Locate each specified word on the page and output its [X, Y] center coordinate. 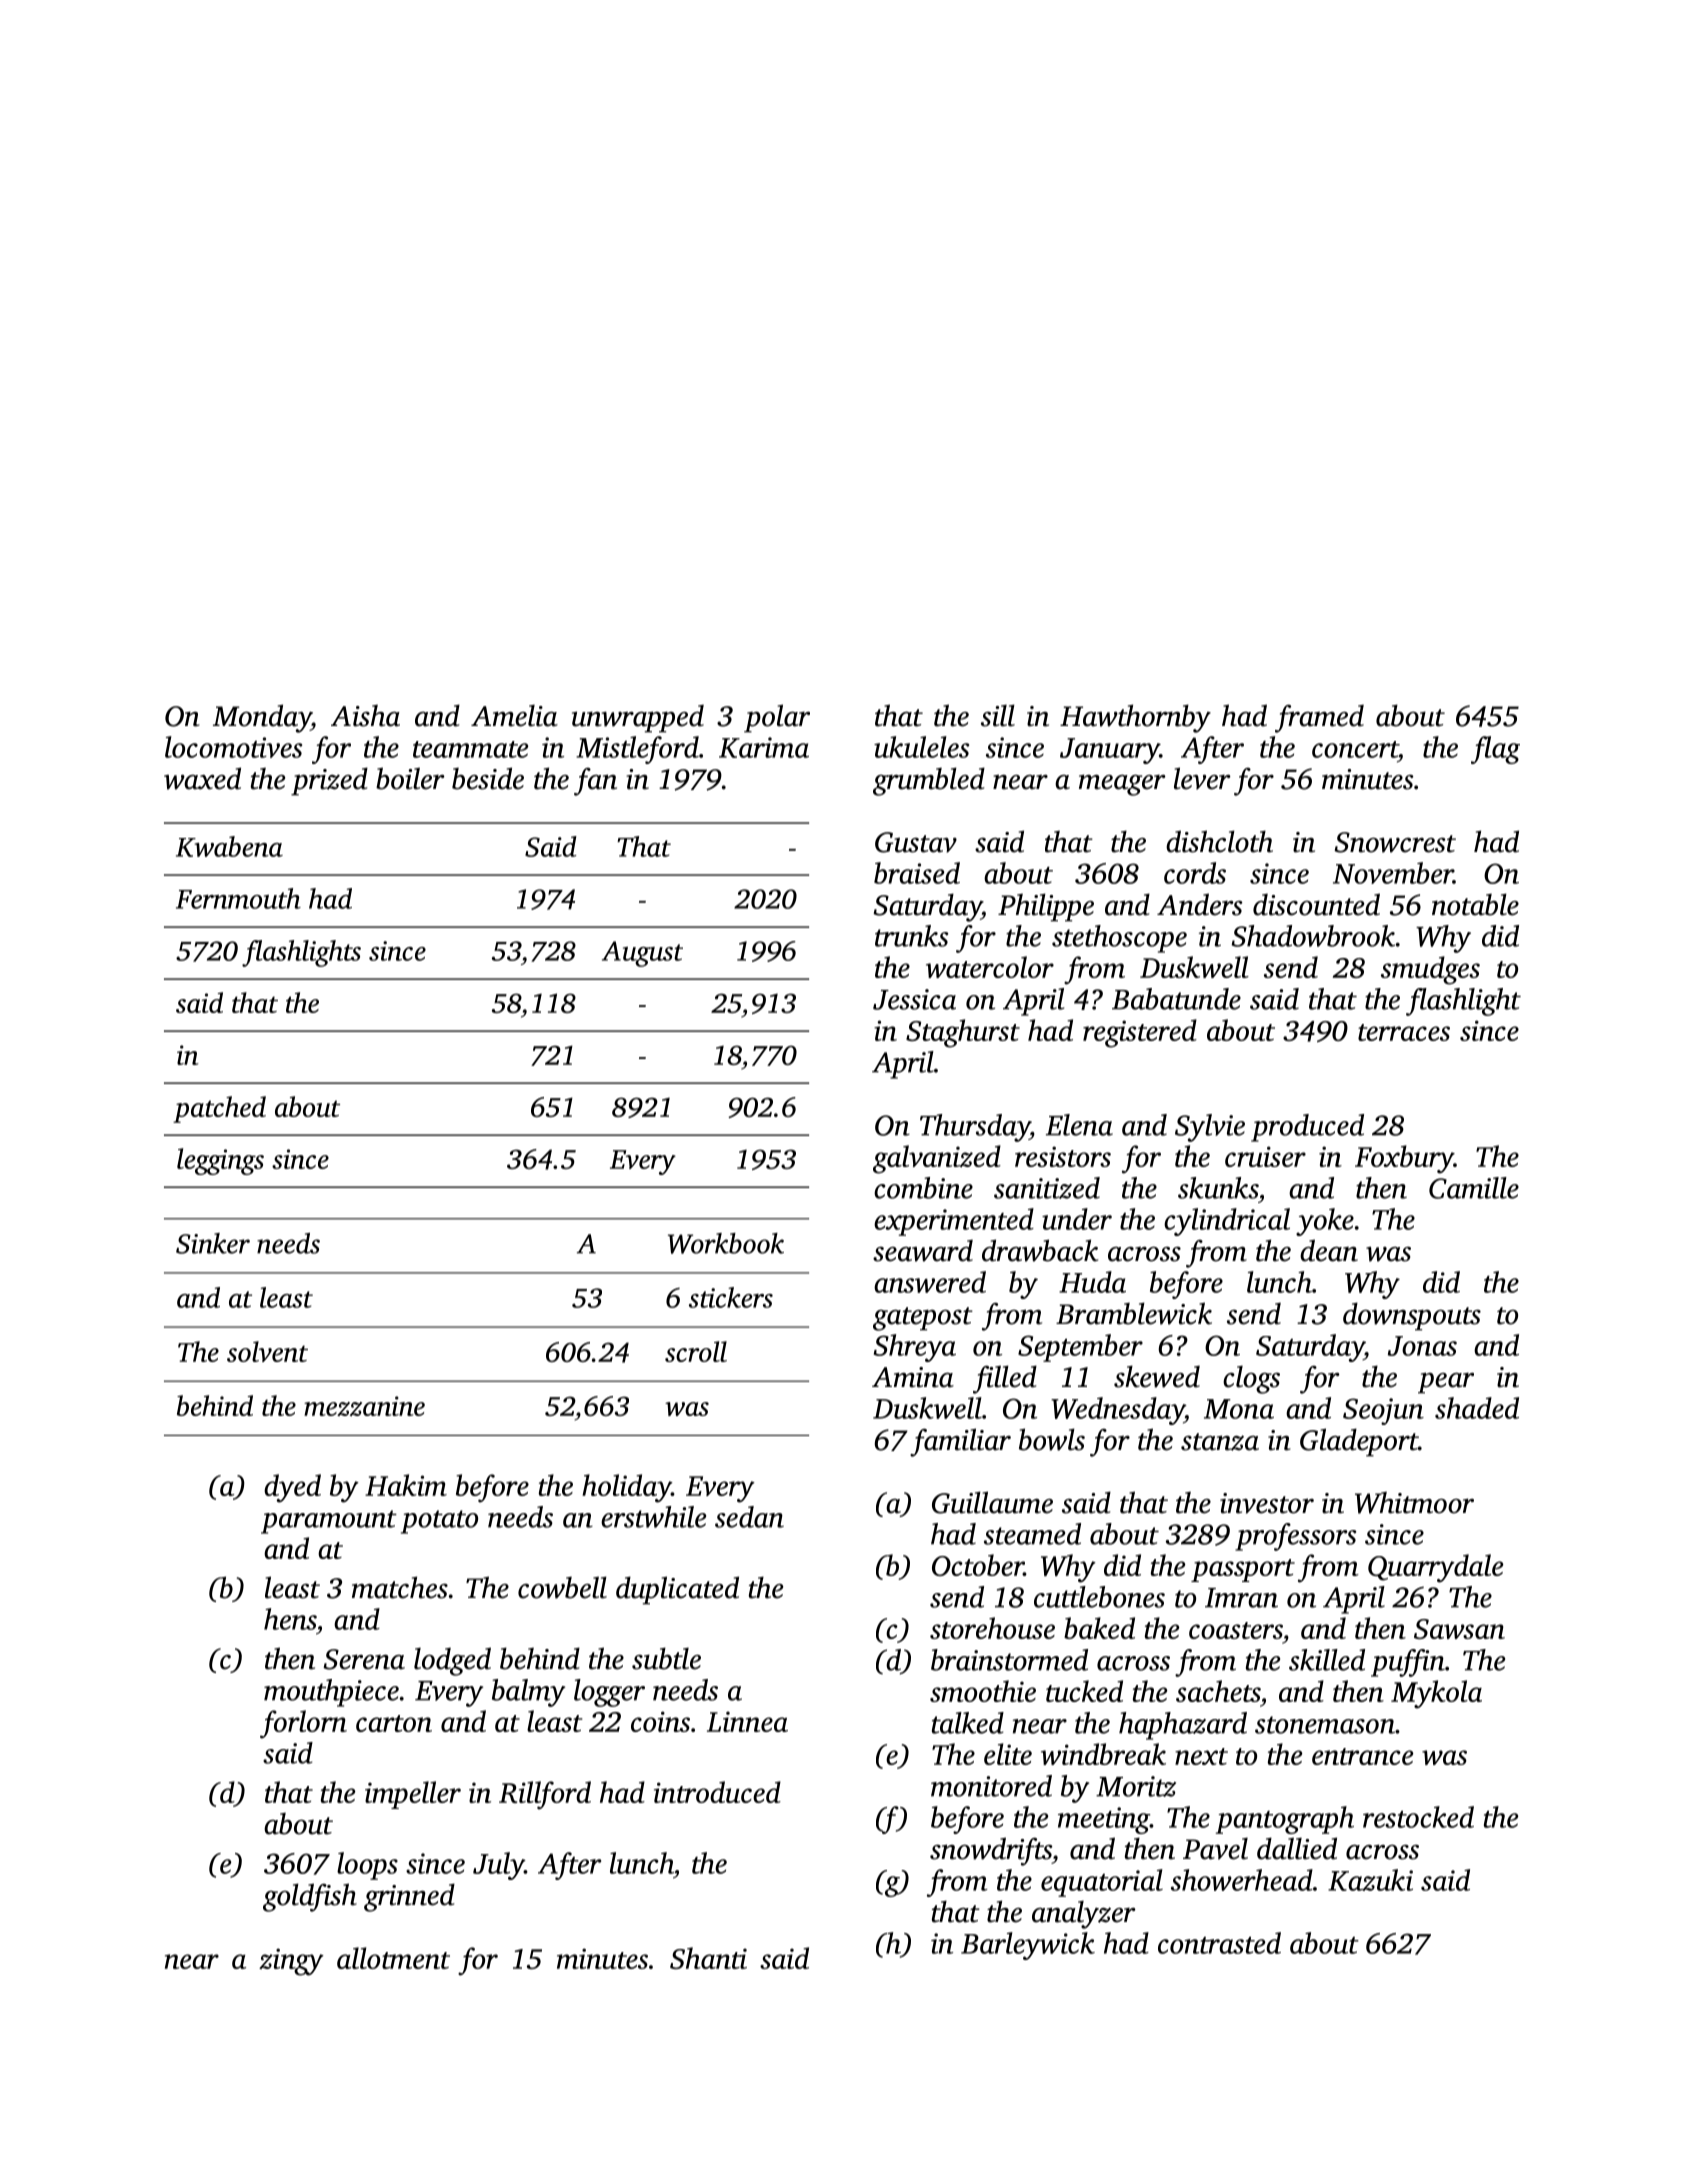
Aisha [365, 716]
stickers [731, 1297]
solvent [267, 1351]
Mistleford [637, 750]
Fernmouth [238, 898]
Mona [1239, 1409]
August [642, 954]
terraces [1404, 1032]
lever [1202, 778]
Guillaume [992, 1502]
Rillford [545, 1795]
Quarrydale [1436, 1568]
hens [290, 1619]
